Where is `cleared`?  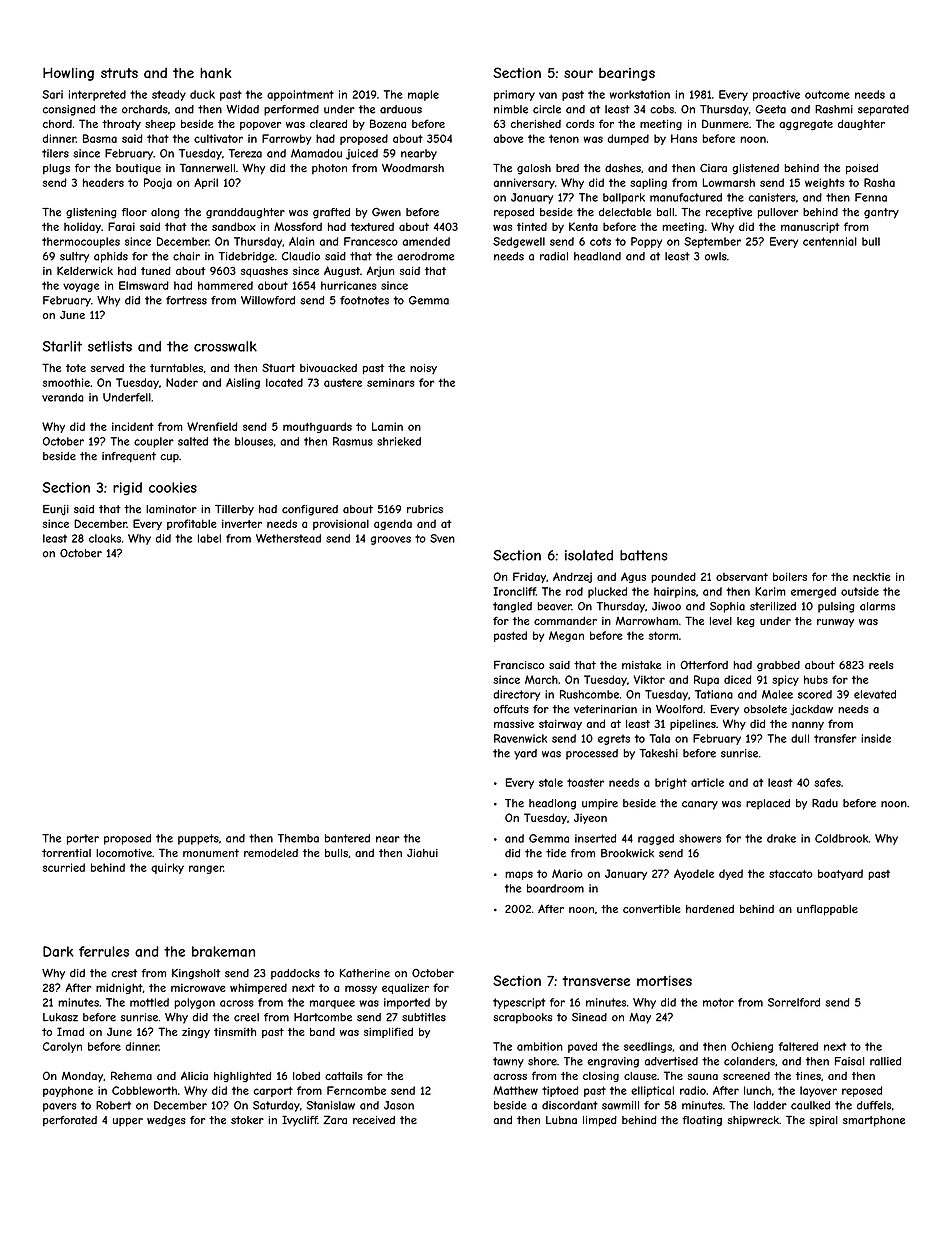 cleared is located at coordinates (328, 123).
